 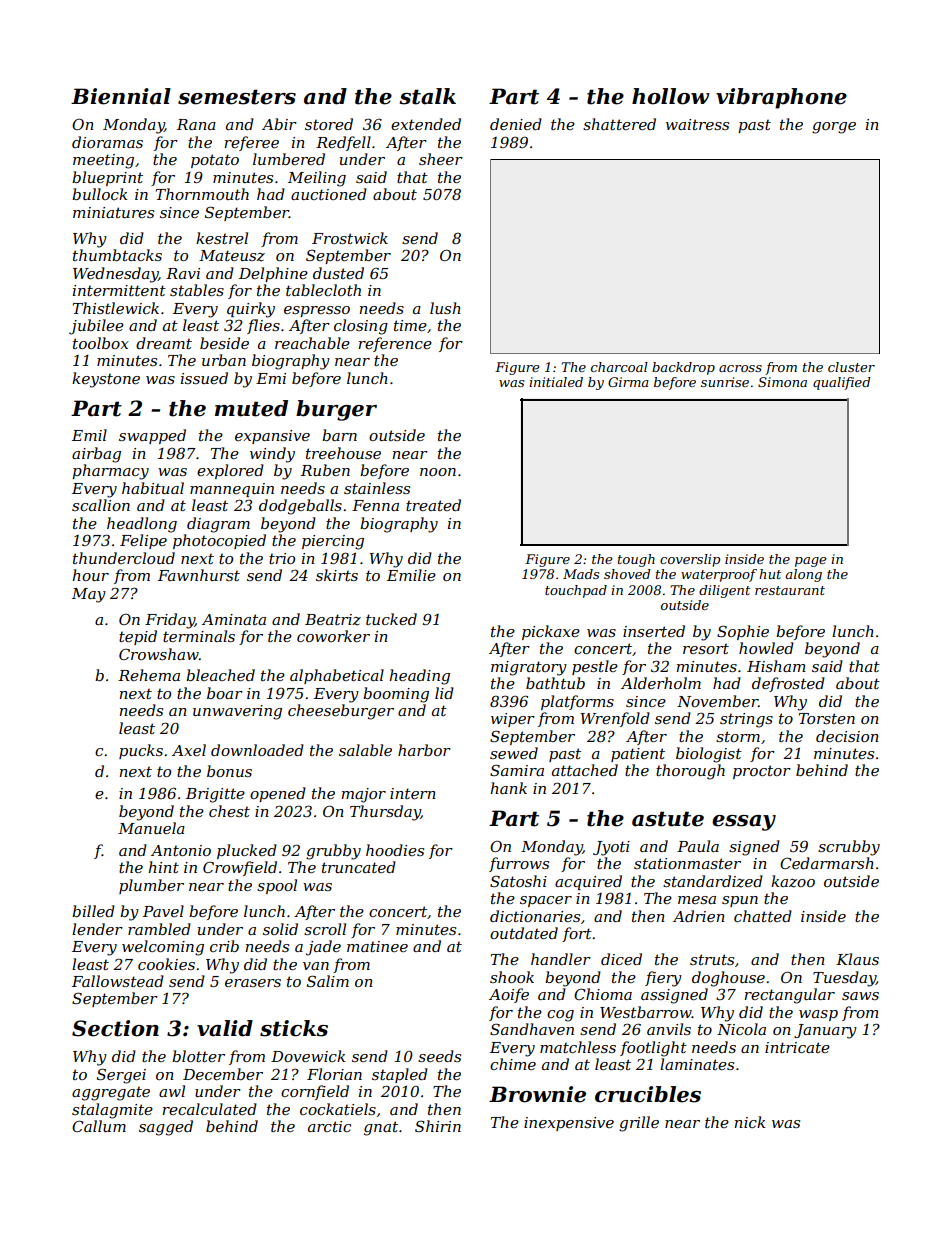 I want to click on across, so click(x=740, y=368).
